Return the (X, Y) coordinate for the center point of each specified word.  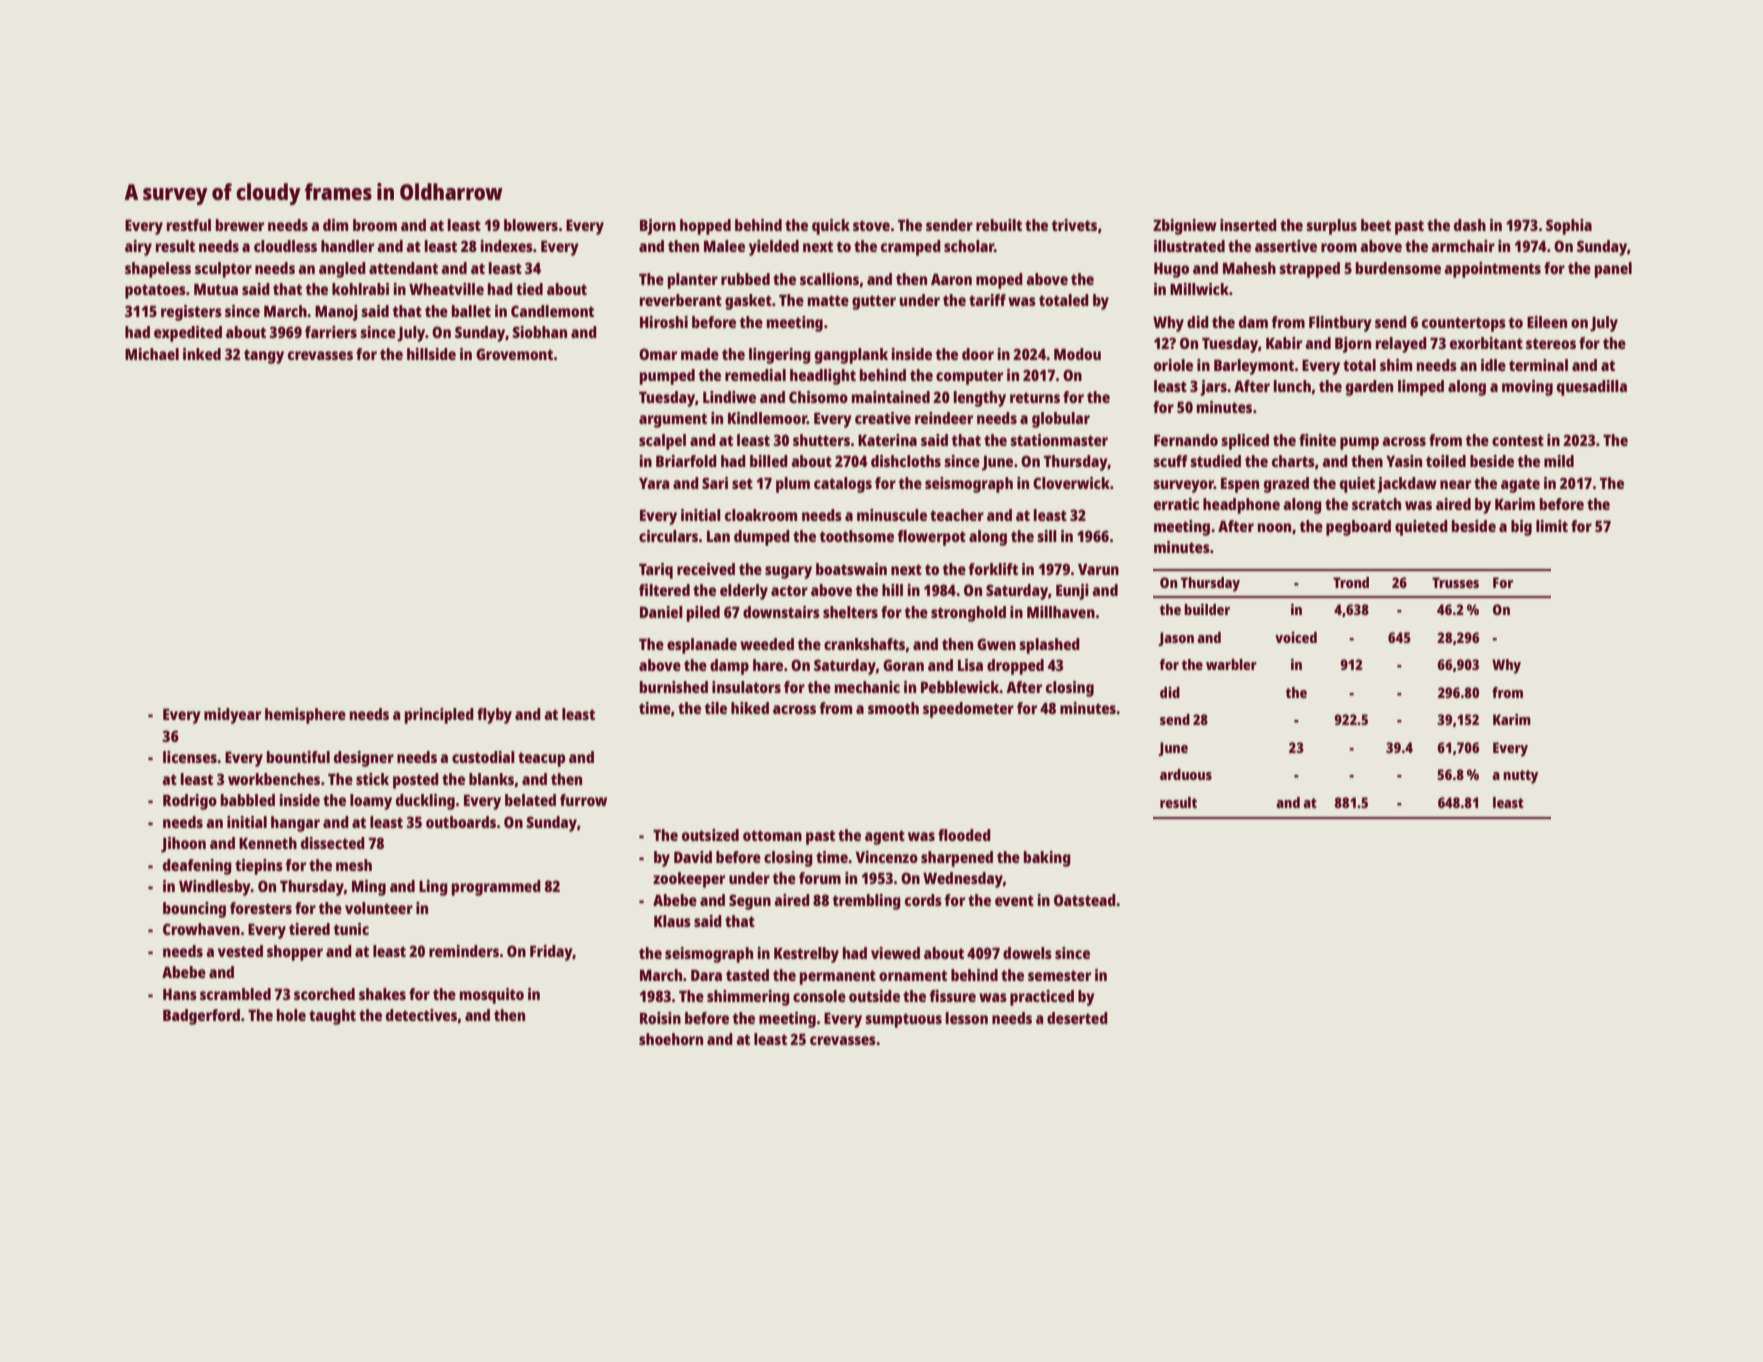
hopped (705, 227)
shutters (821, 440)
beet (1376, 225)
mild (1559, 461)
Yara (654, 483)
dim (335, 225)
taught (332, 1017)
